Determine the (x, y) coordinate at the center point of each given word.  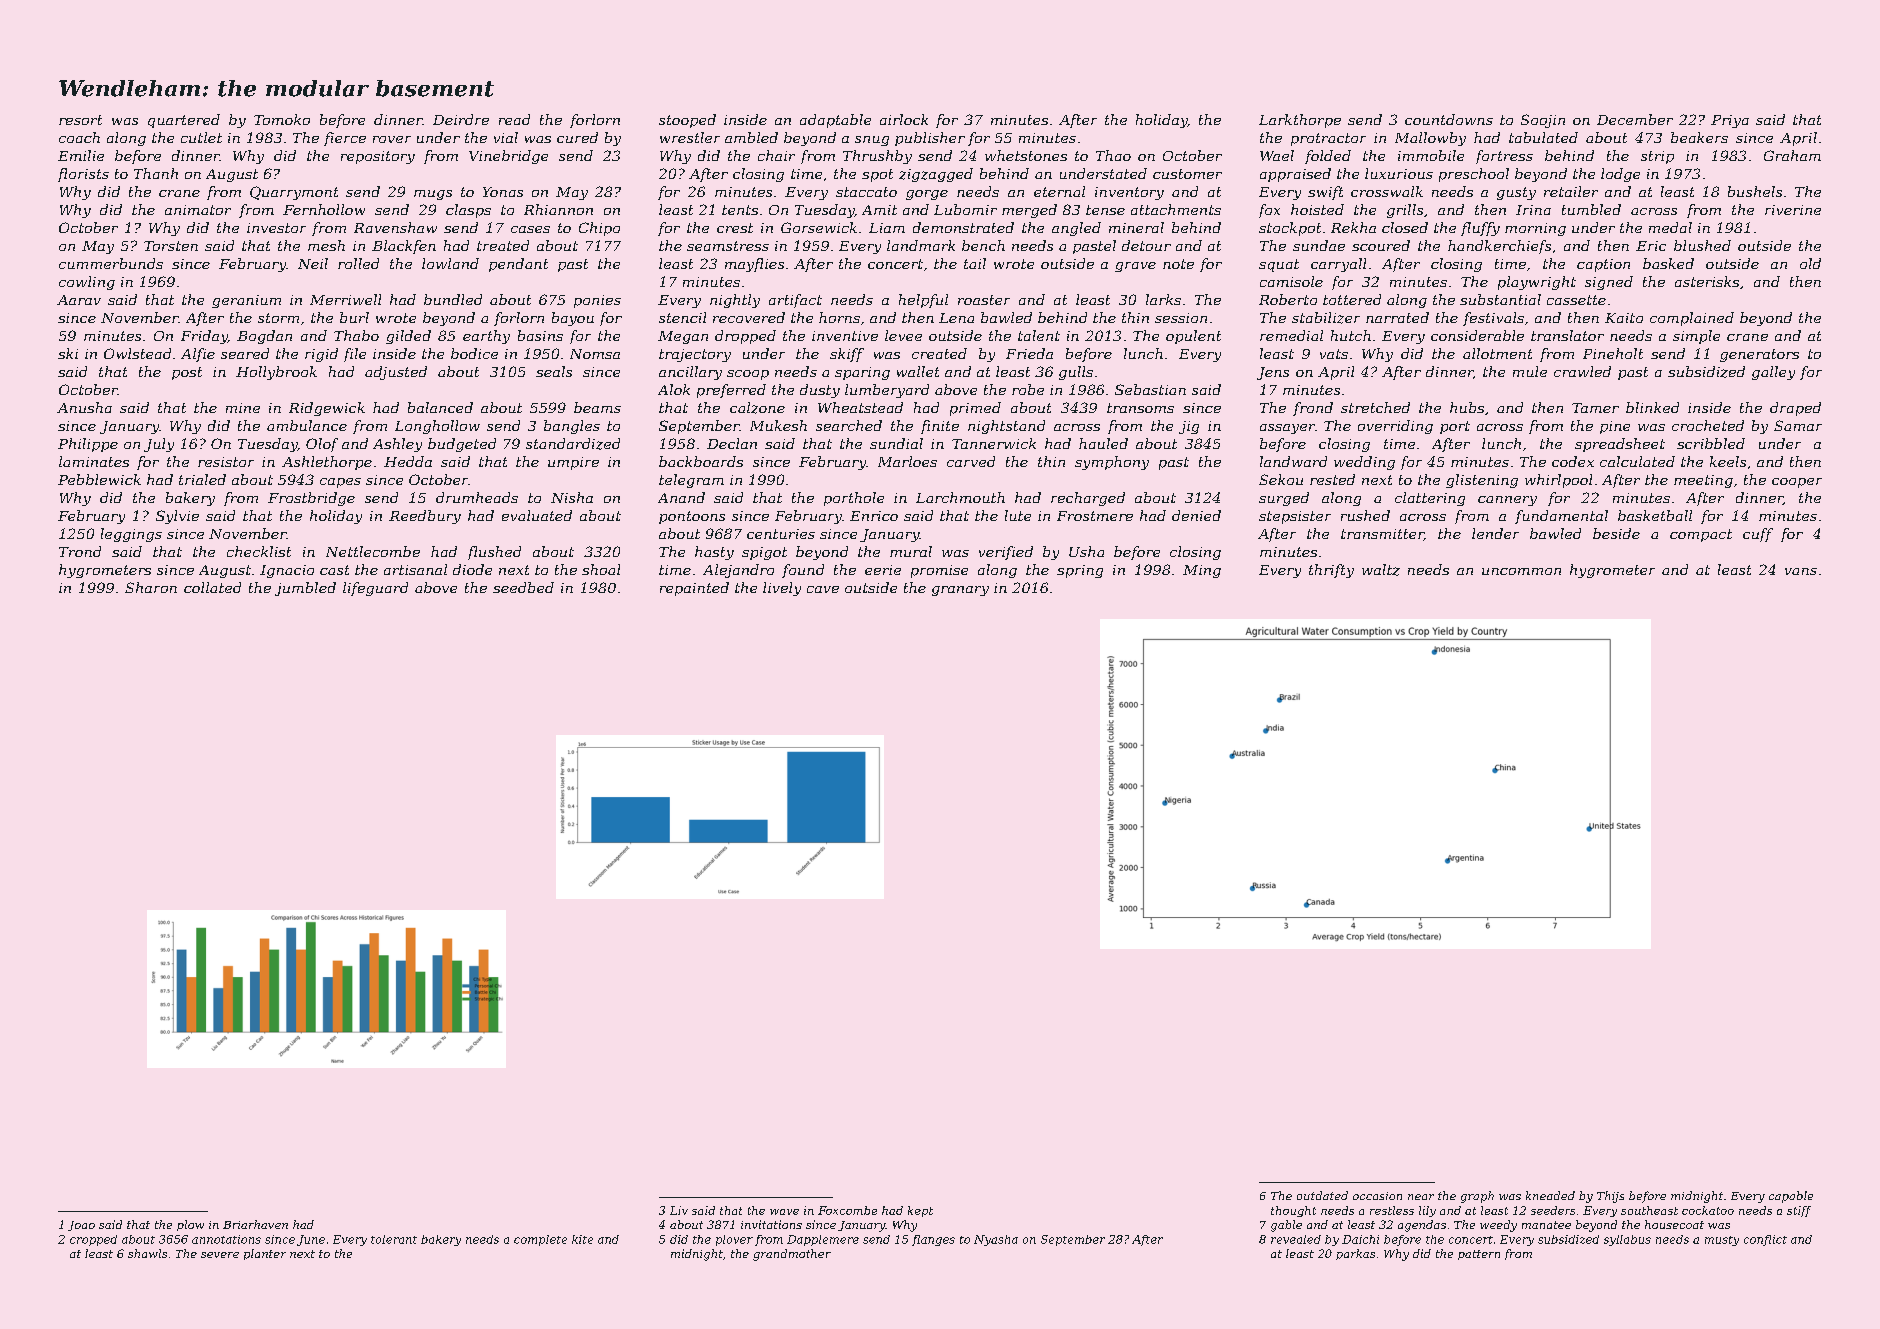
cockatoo (1708, 1210)
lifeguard (375, 589)
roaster (984, 300)
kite (582, 1239)
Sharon (151, 587)
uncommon (1521, 571)
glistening (1482, 481)
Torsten (171, 246)
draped (1795, 409)
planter (265, 1254)
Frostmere (1095, 516)
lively (782, 589)
